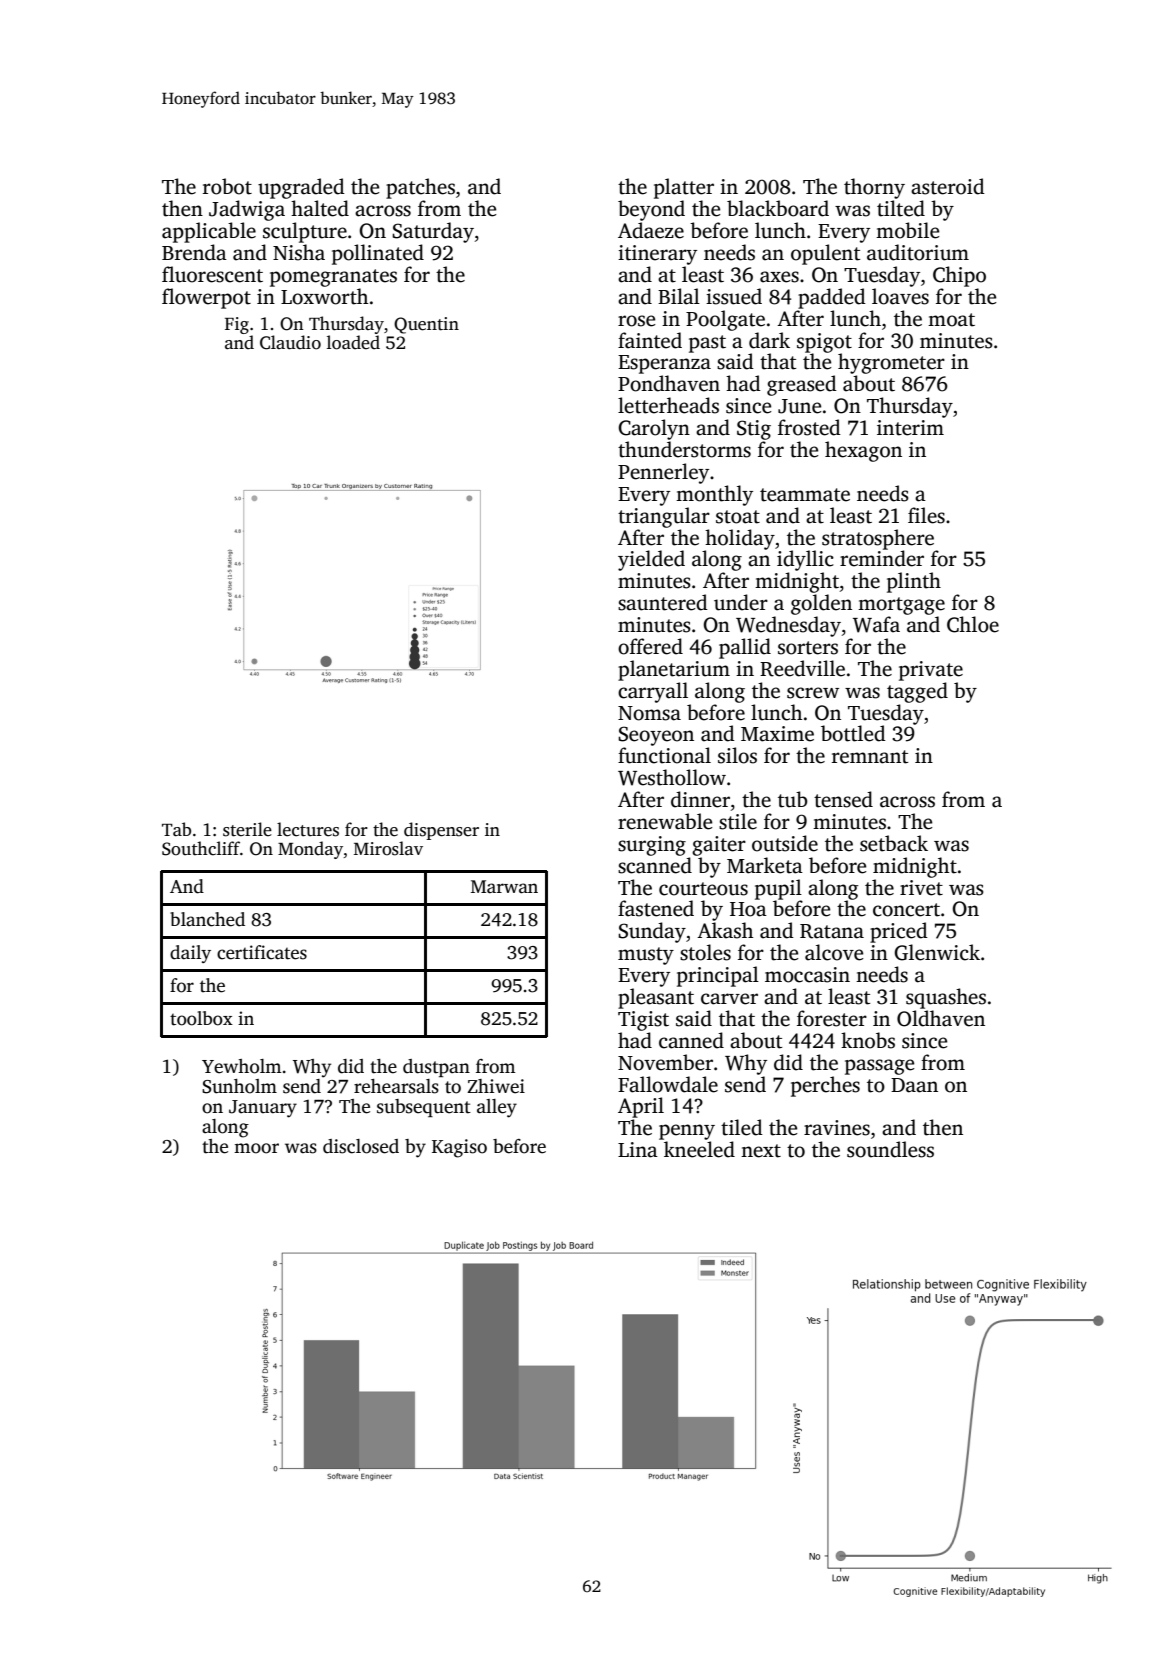  I want to click on axes, so click(779, 277).
